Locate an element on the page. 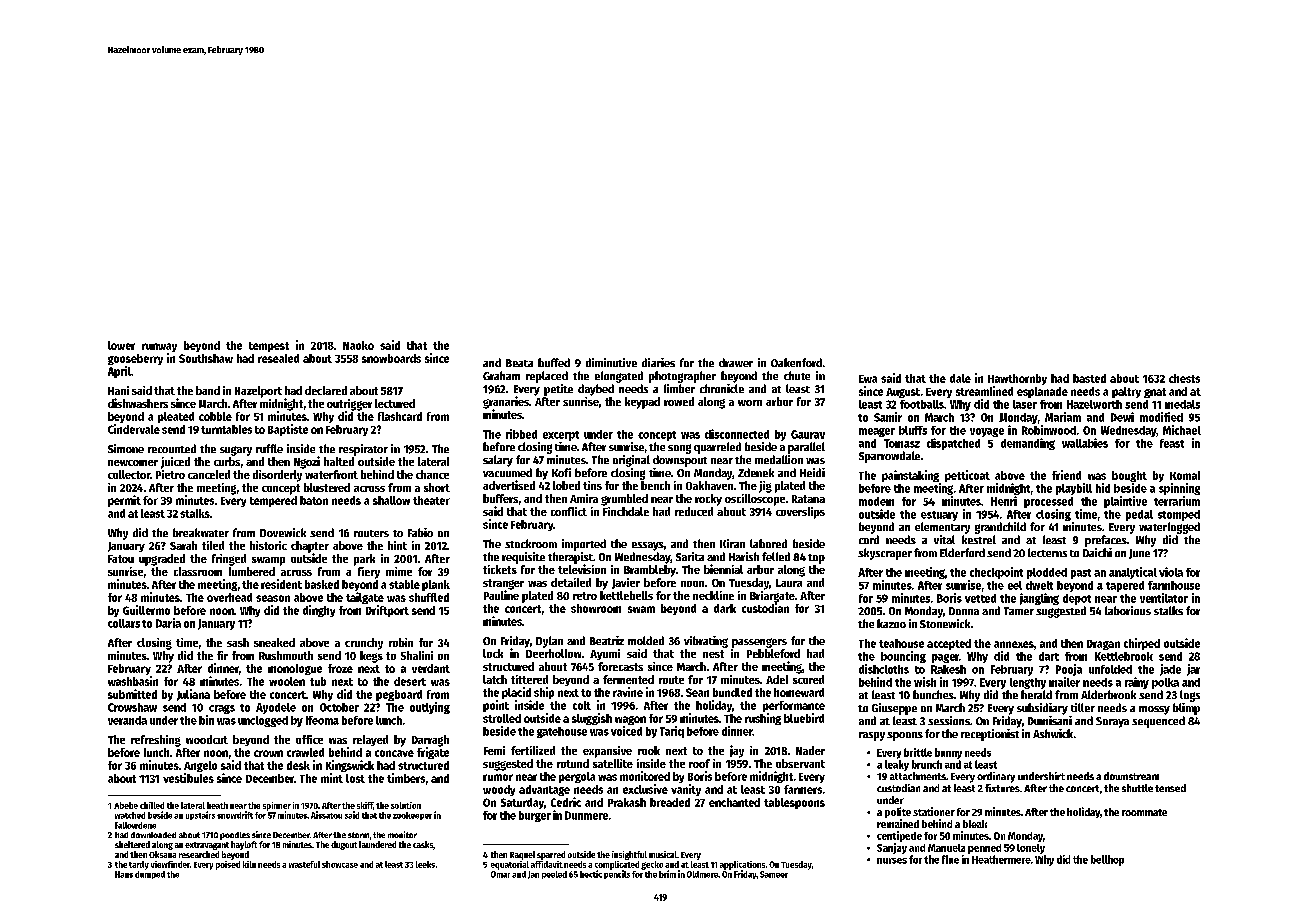 This image has width=1308, height=924. grandchild is located at coordinates (1000, 528).
